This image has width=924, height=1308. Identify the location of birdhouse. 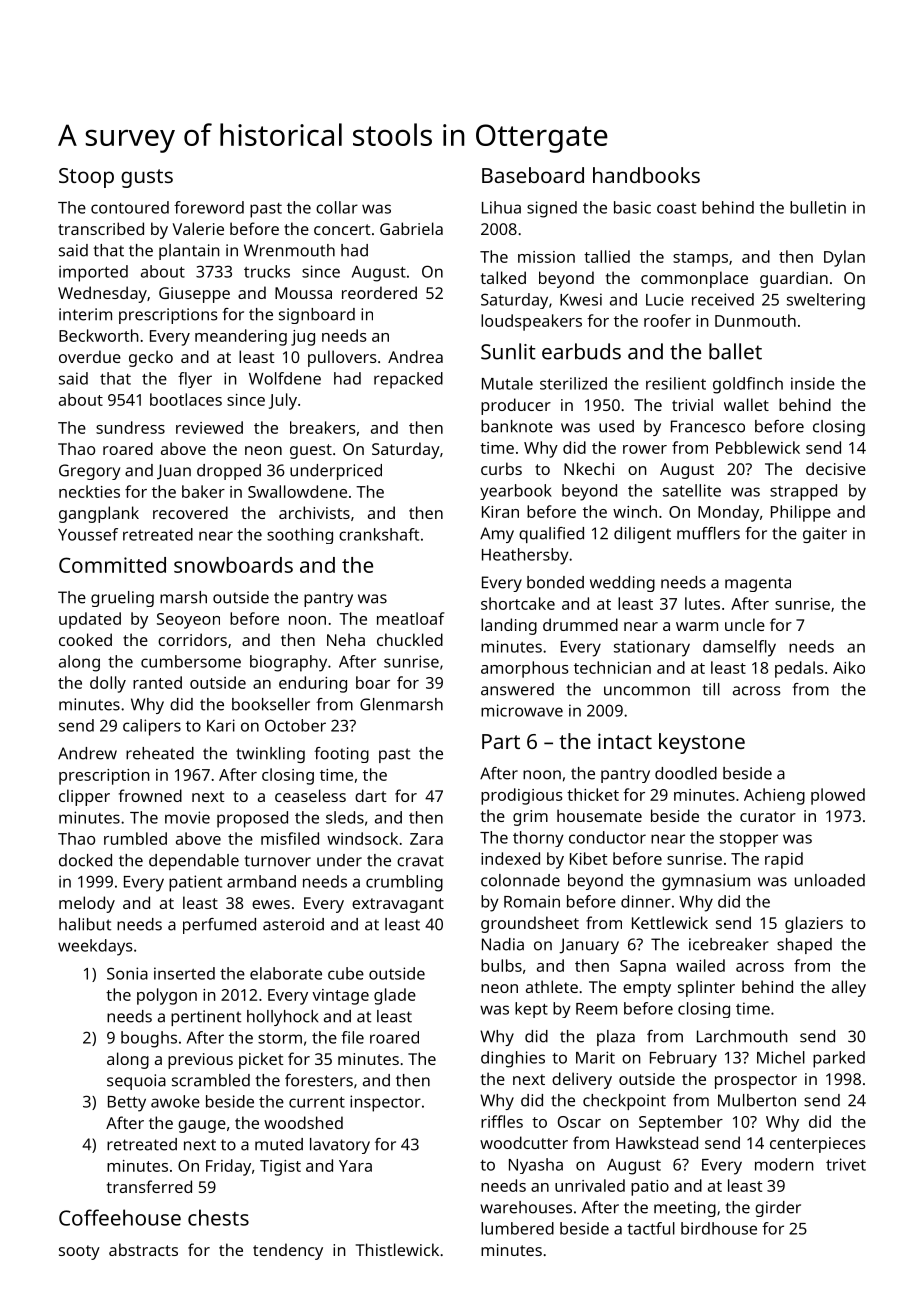
(719, 1228).
